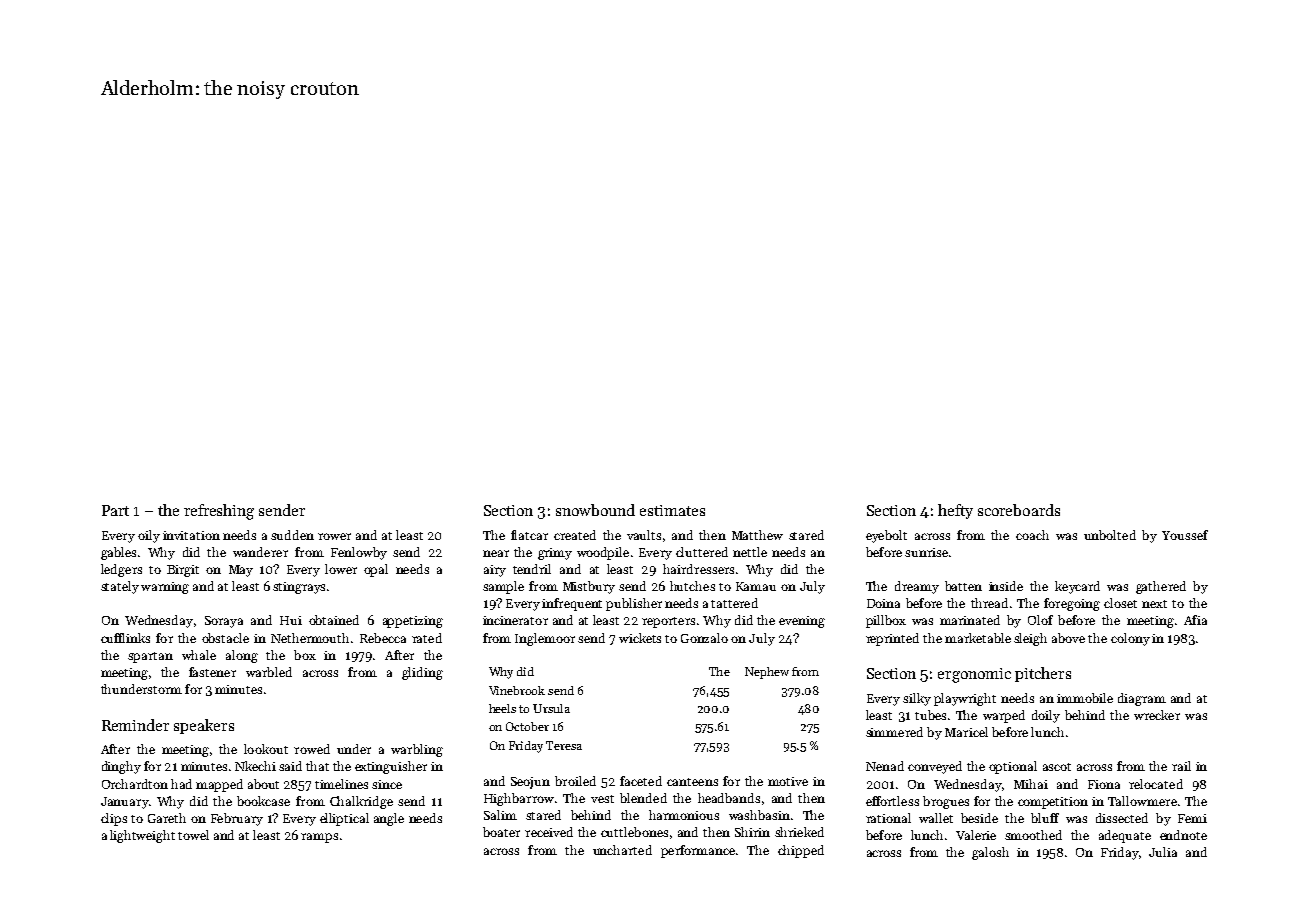 The width and height of the screenshot is (1308, 924). What do you see at coordinates (519, 799) in the screenshot?
I see `Highbarrow` at bounding box center [519, 799].
